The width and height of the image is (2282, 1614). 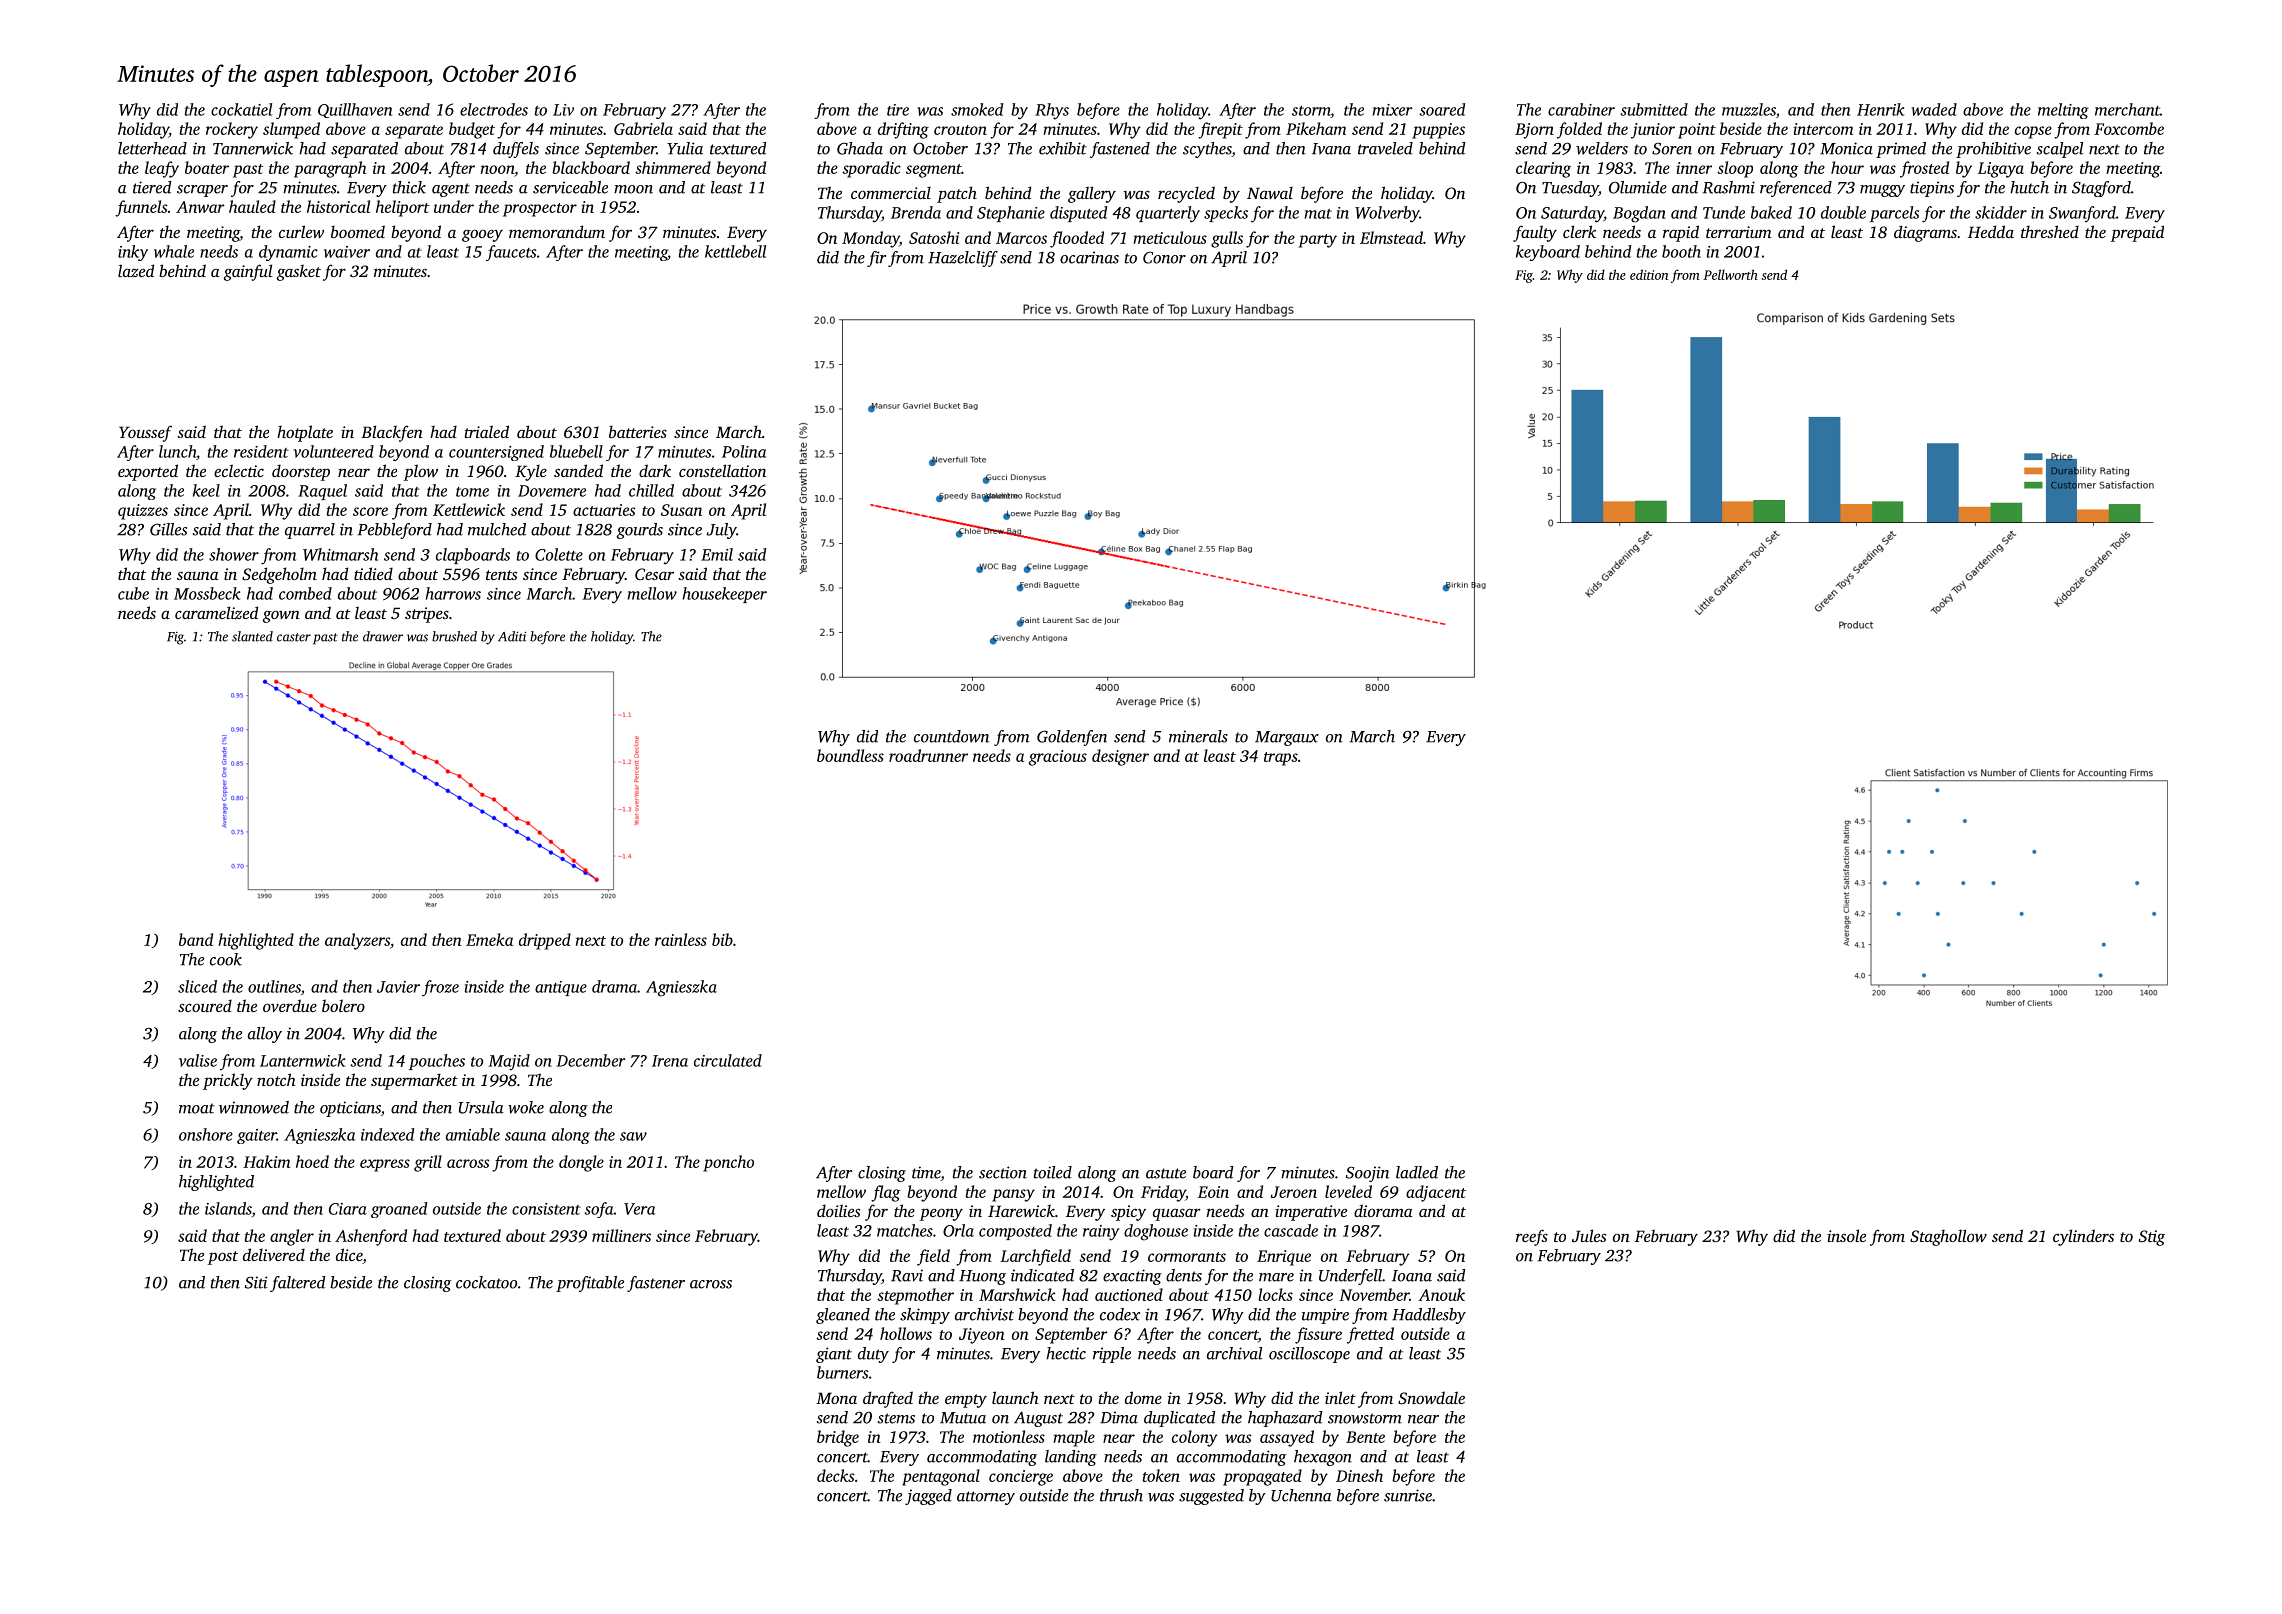 I want to click on cook, so click(x=226, y=959).
